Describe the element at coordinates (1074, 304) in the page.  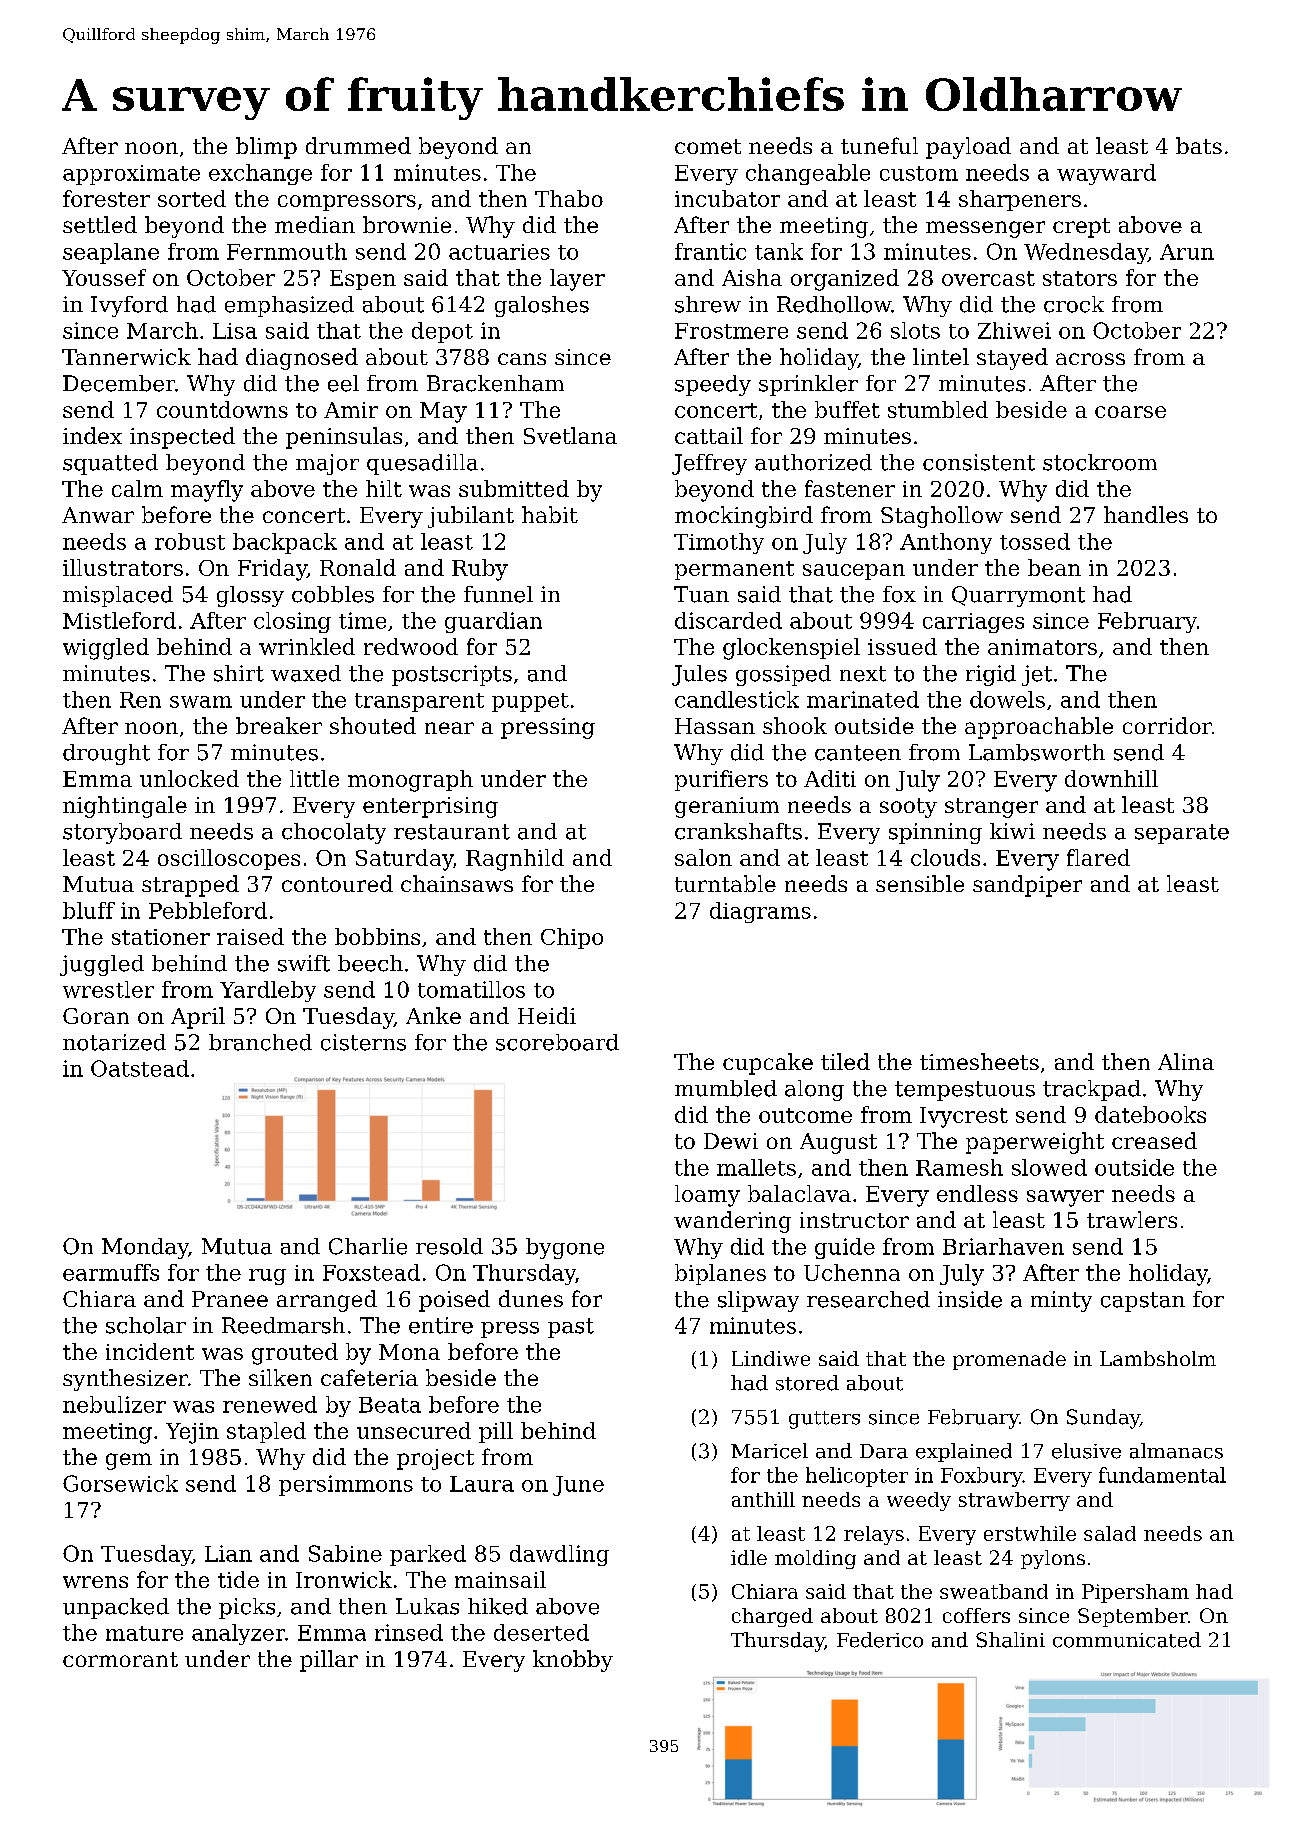
I see `crock` at that location.
